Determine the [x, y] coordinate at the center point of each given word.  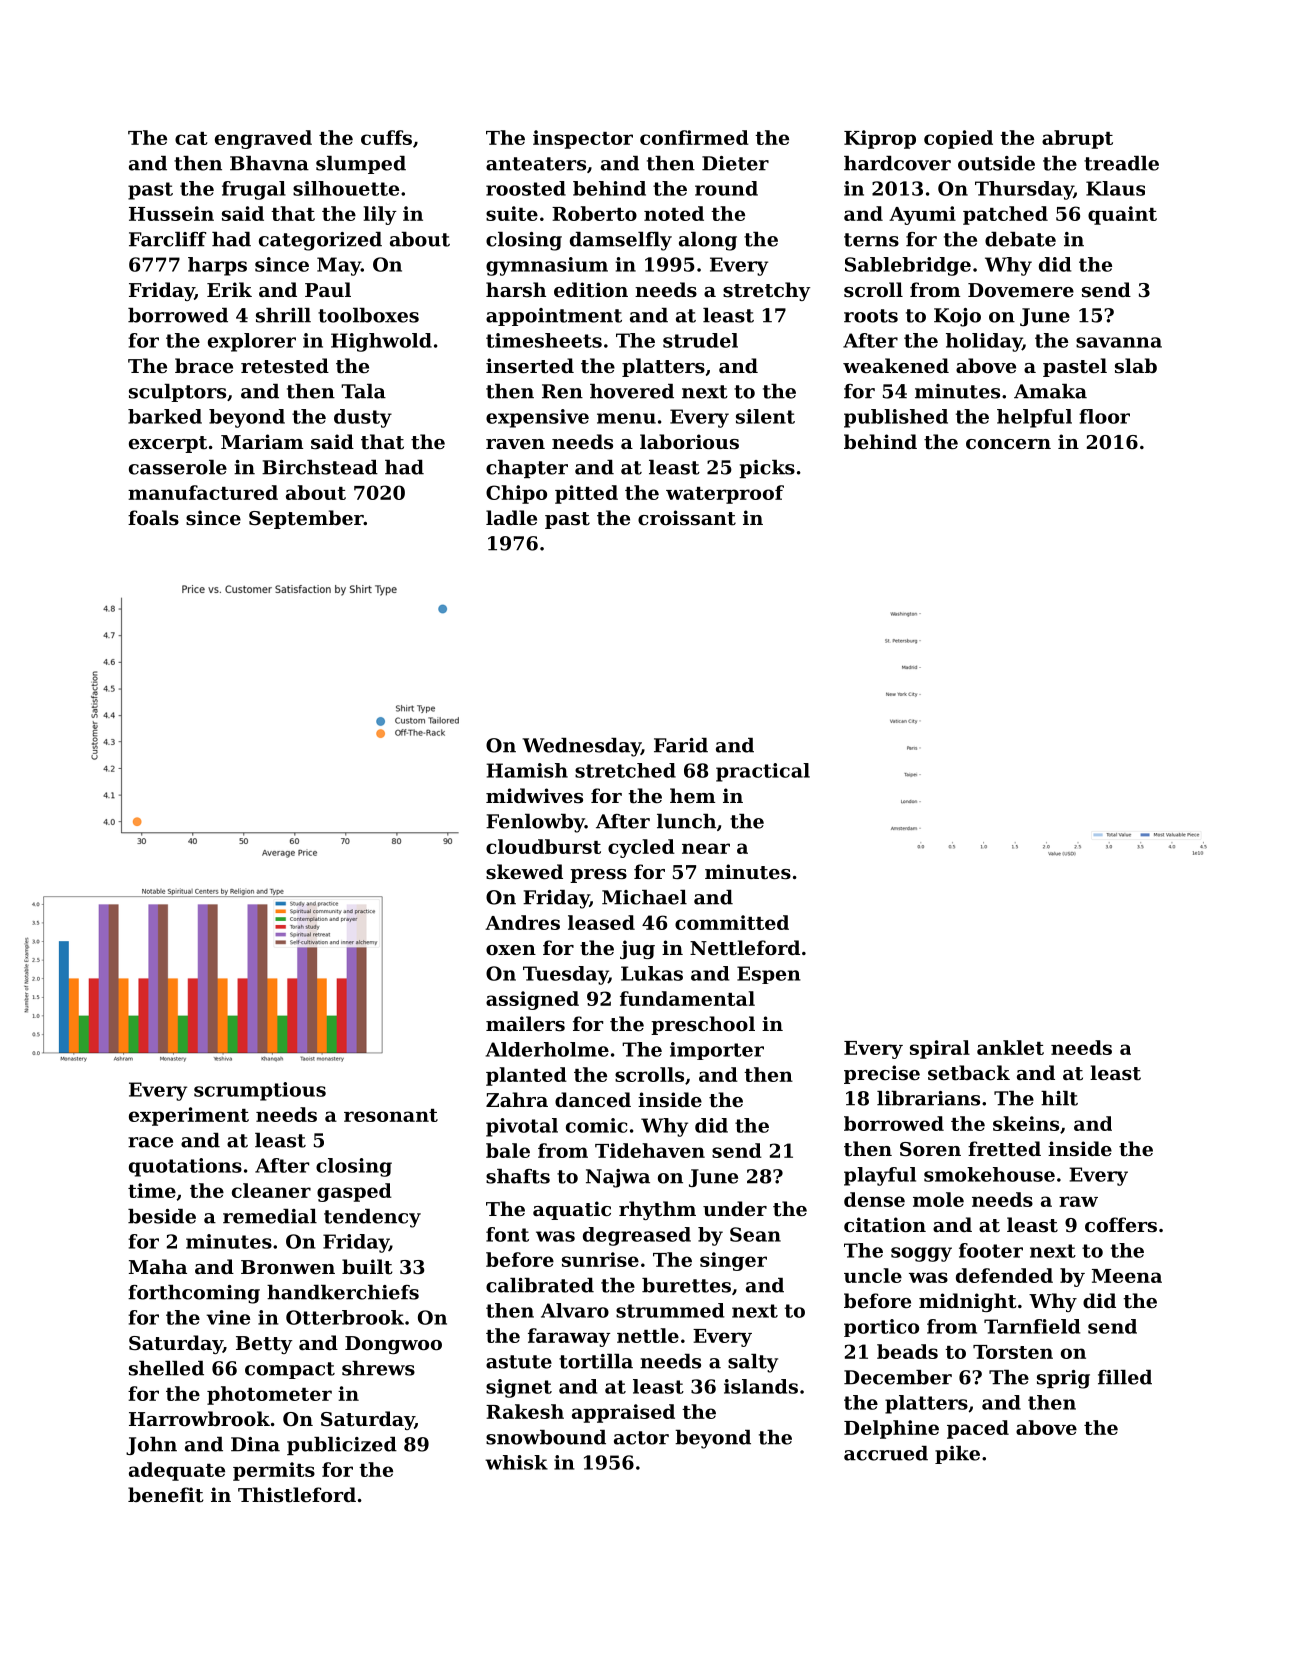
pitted [586, 494]
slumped [361, 165]
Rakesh [525, 1411]
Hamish [527, 770]
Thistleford [297, 1495]
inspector [583, 139]
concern [1008, 444]
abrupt [1077, 139]
